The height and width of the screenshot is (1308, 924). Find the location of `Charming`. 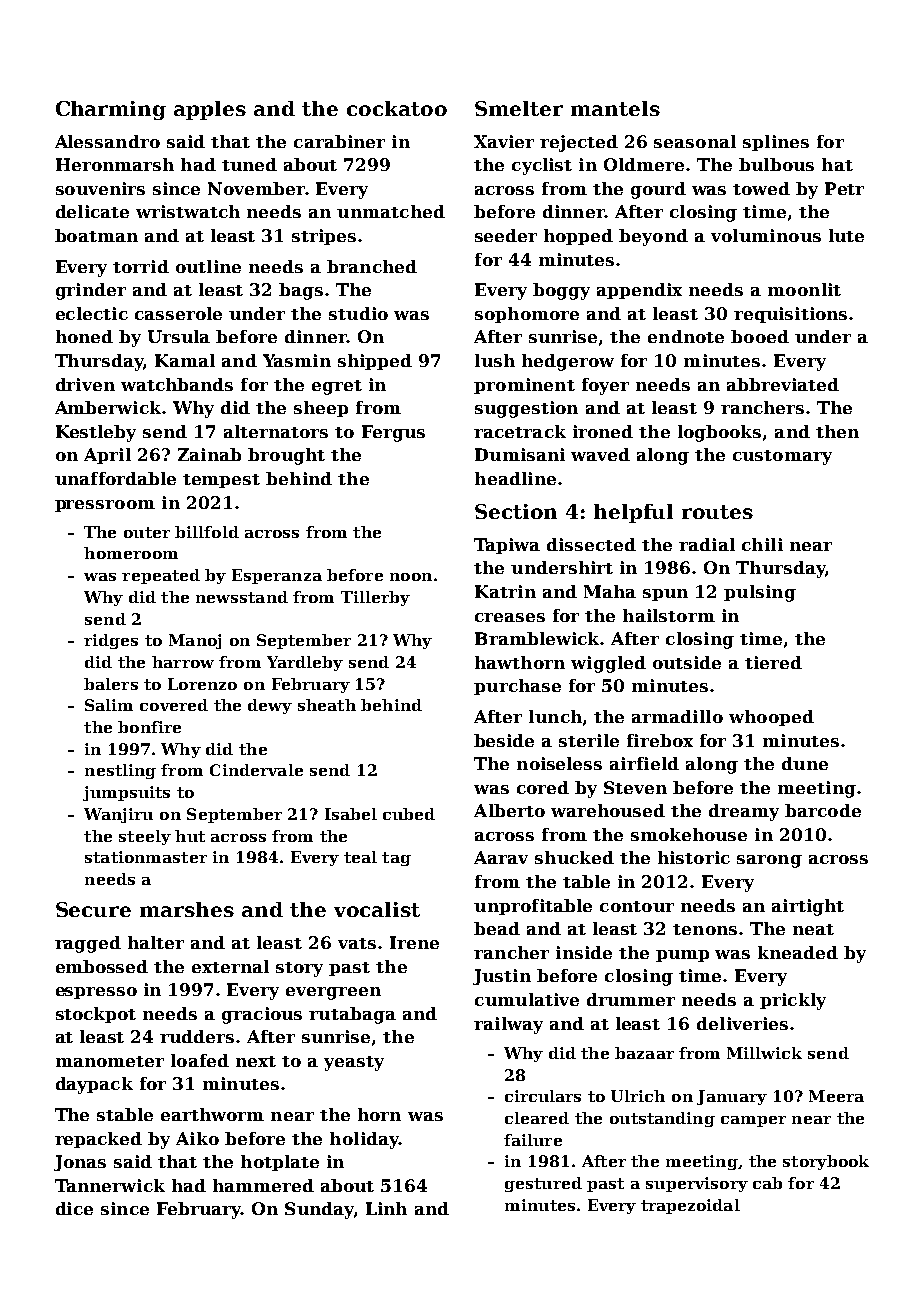

Charming is located at coordinates (111, 110).
